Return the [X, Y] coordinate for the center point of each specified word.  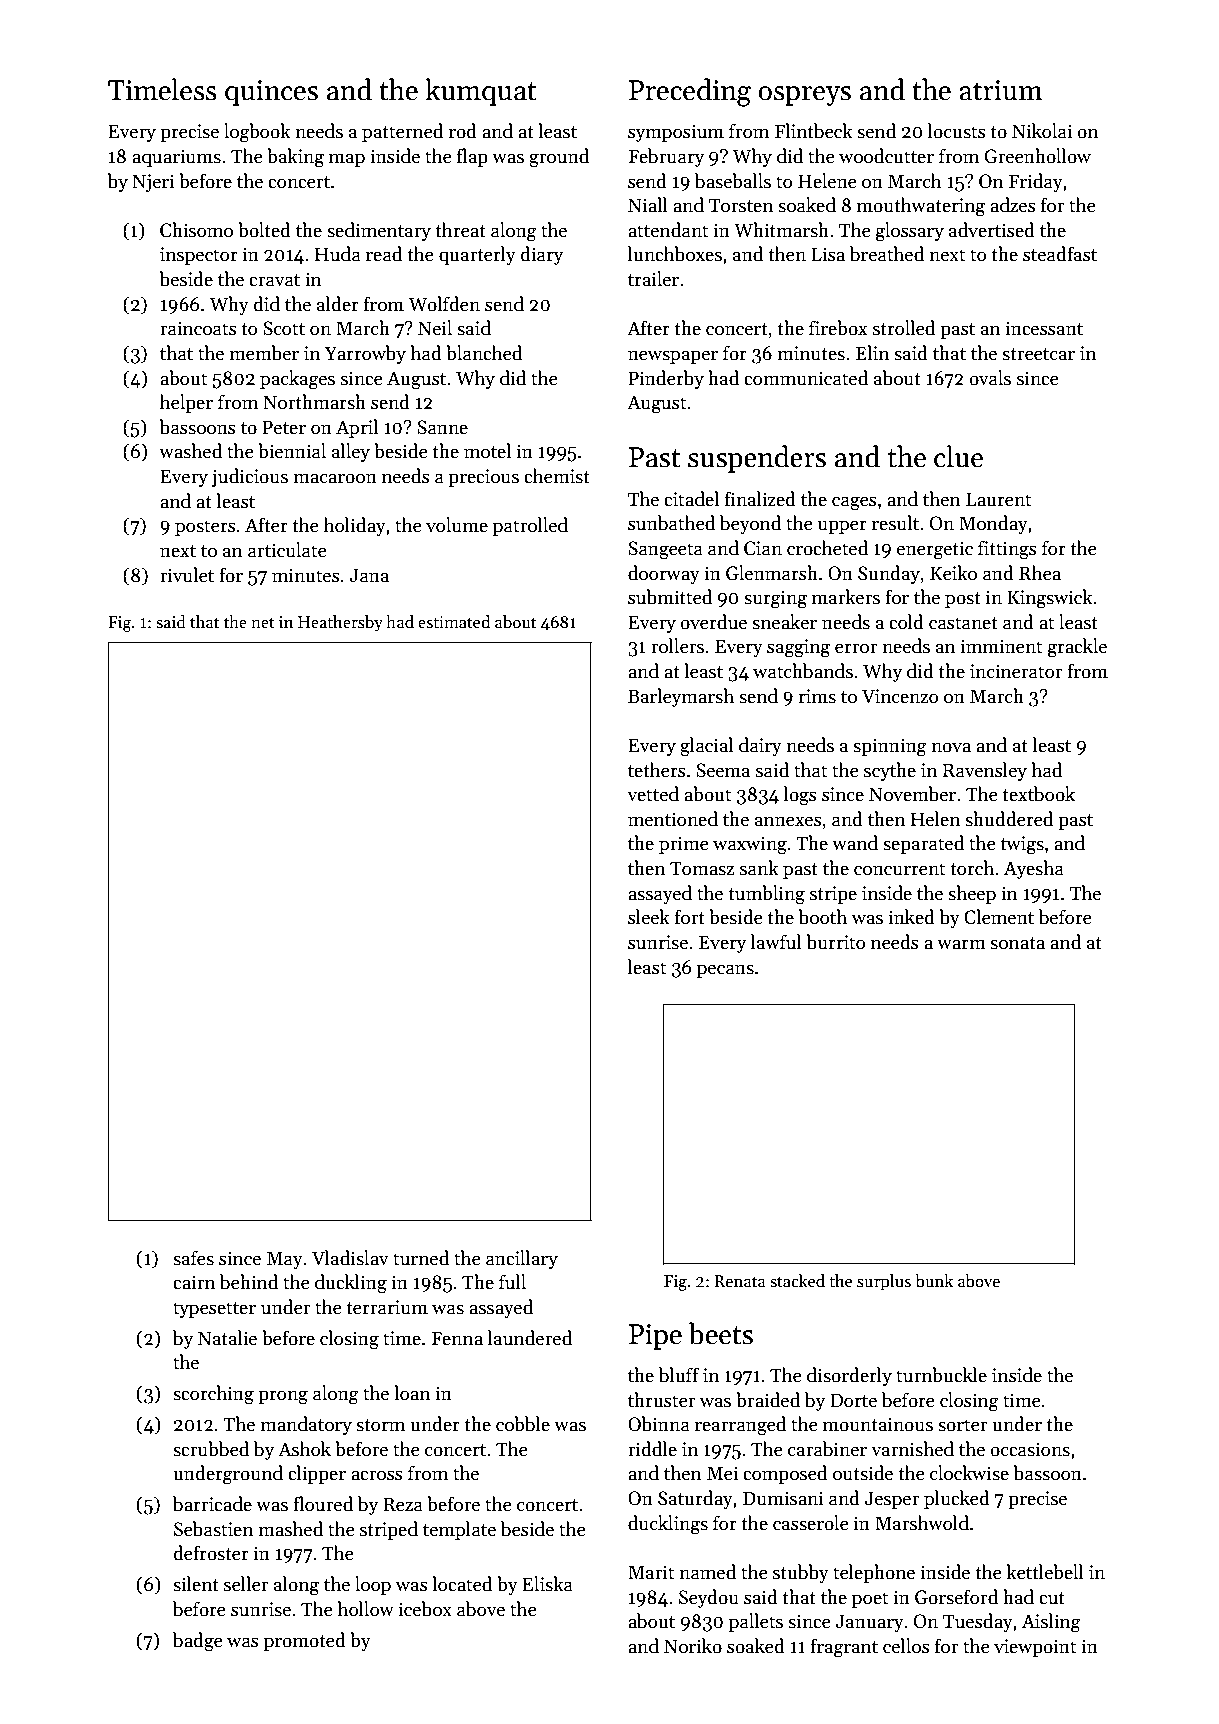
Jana [369, 575]
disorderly [849, 1376]
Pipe [655, 1337]
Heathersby [340, 623]
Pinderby [666, 379]
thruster [661, 1400]
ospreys [804, 96]
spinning [890, 747]
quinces [271, 93]
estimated [454, 622]
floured [323, 1504]
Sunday [889, 574]
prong [283, 1397]
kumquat [481, 92]
